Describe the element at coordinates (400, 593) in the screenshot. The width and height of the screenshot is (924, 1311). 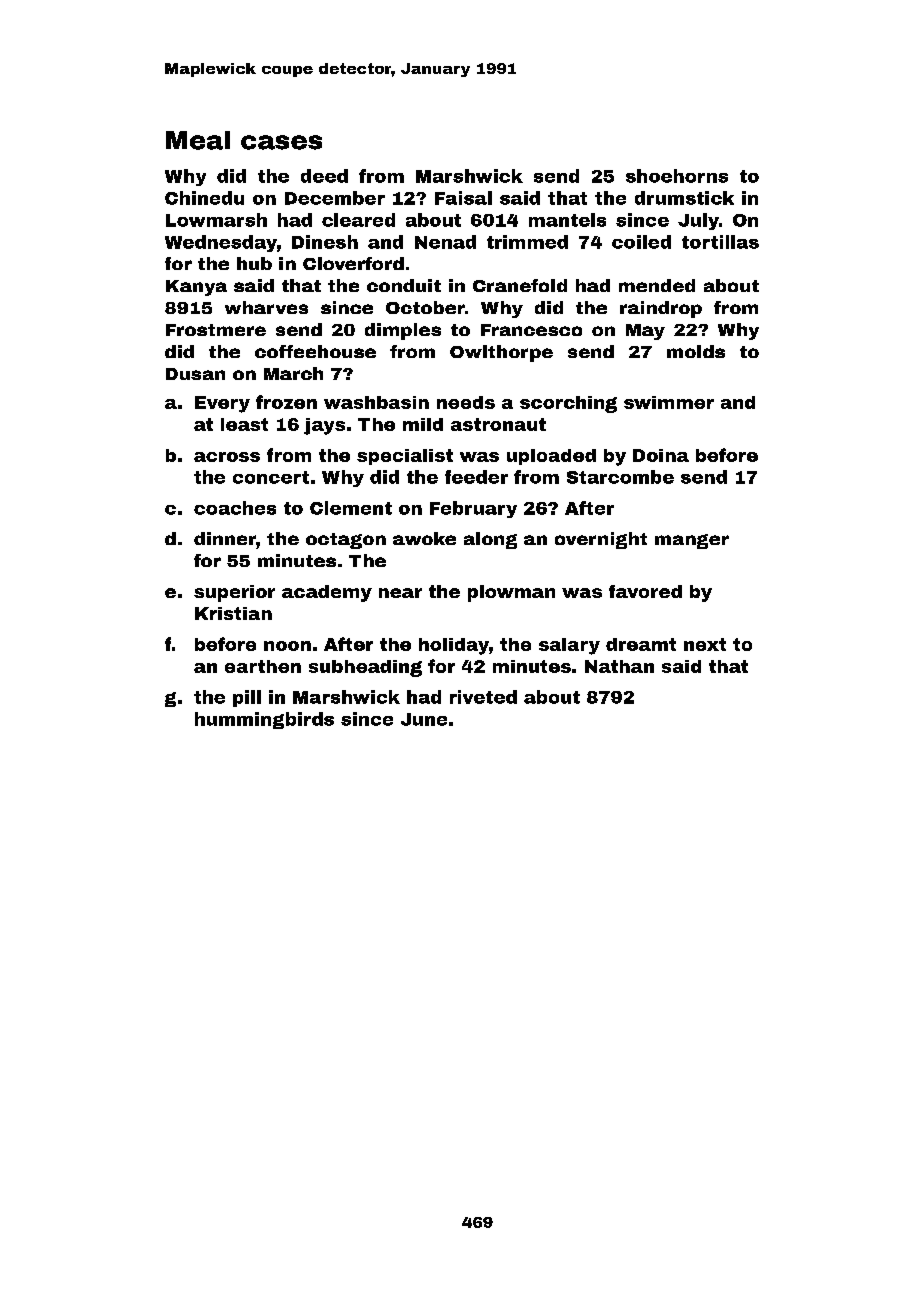
I see `near` at that location.
